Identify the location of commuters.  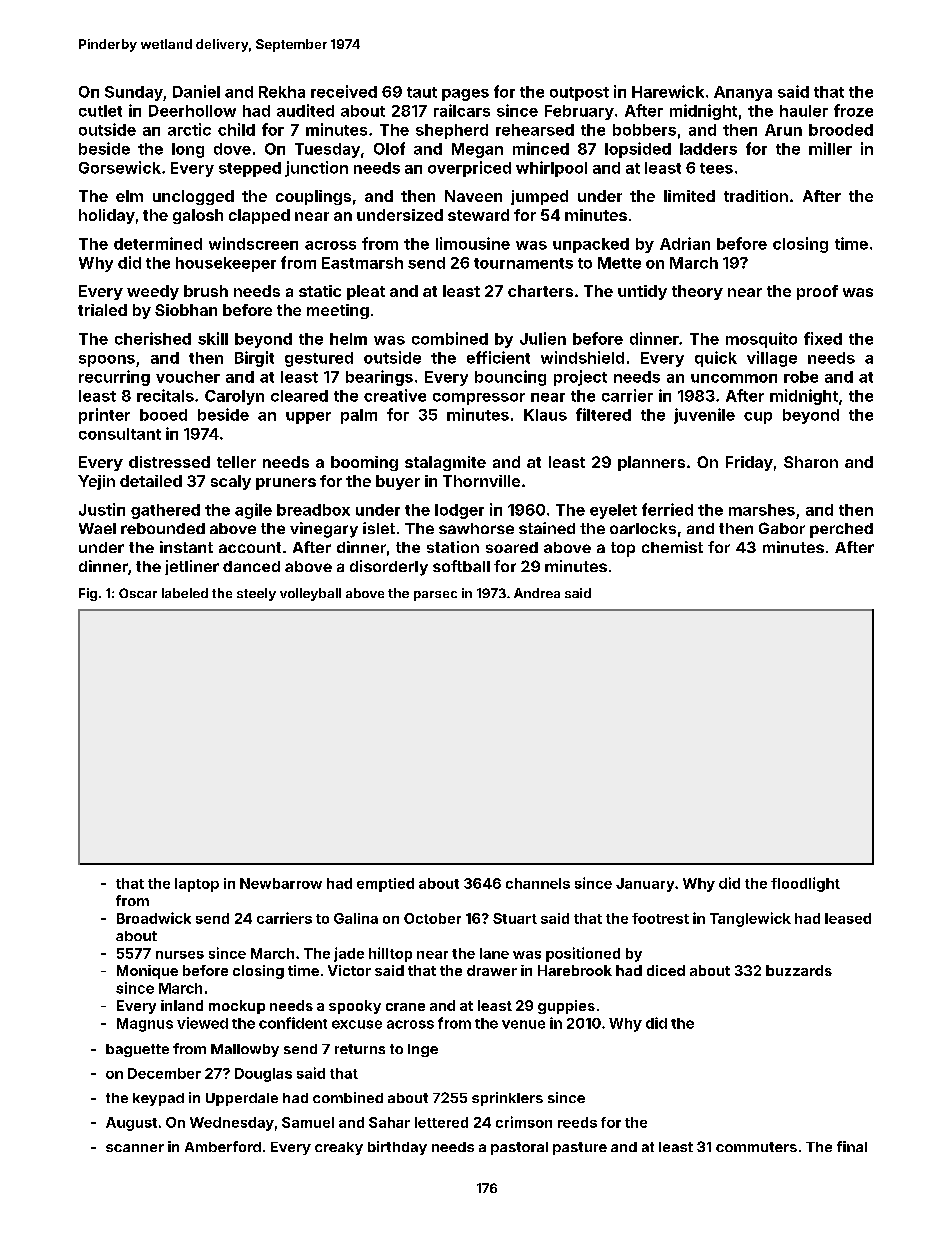
(756, 1147).
